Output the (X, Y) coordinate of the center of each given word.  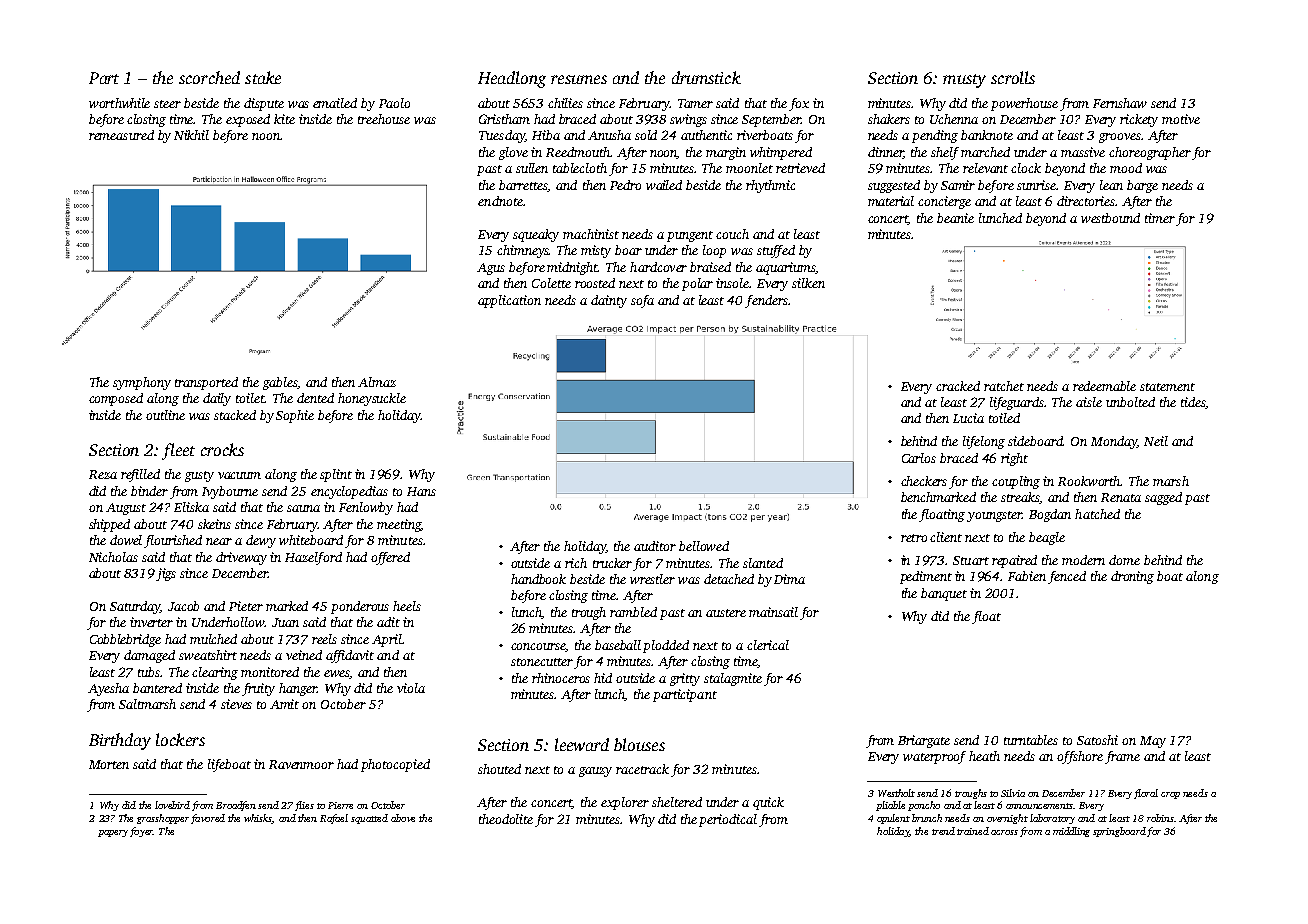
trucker (612, 563)
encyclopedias (349, 492)
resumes (579, 79)
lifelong (984, 442)
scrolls (1013, 77)
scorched (209, 77)
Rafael (334, 819)
